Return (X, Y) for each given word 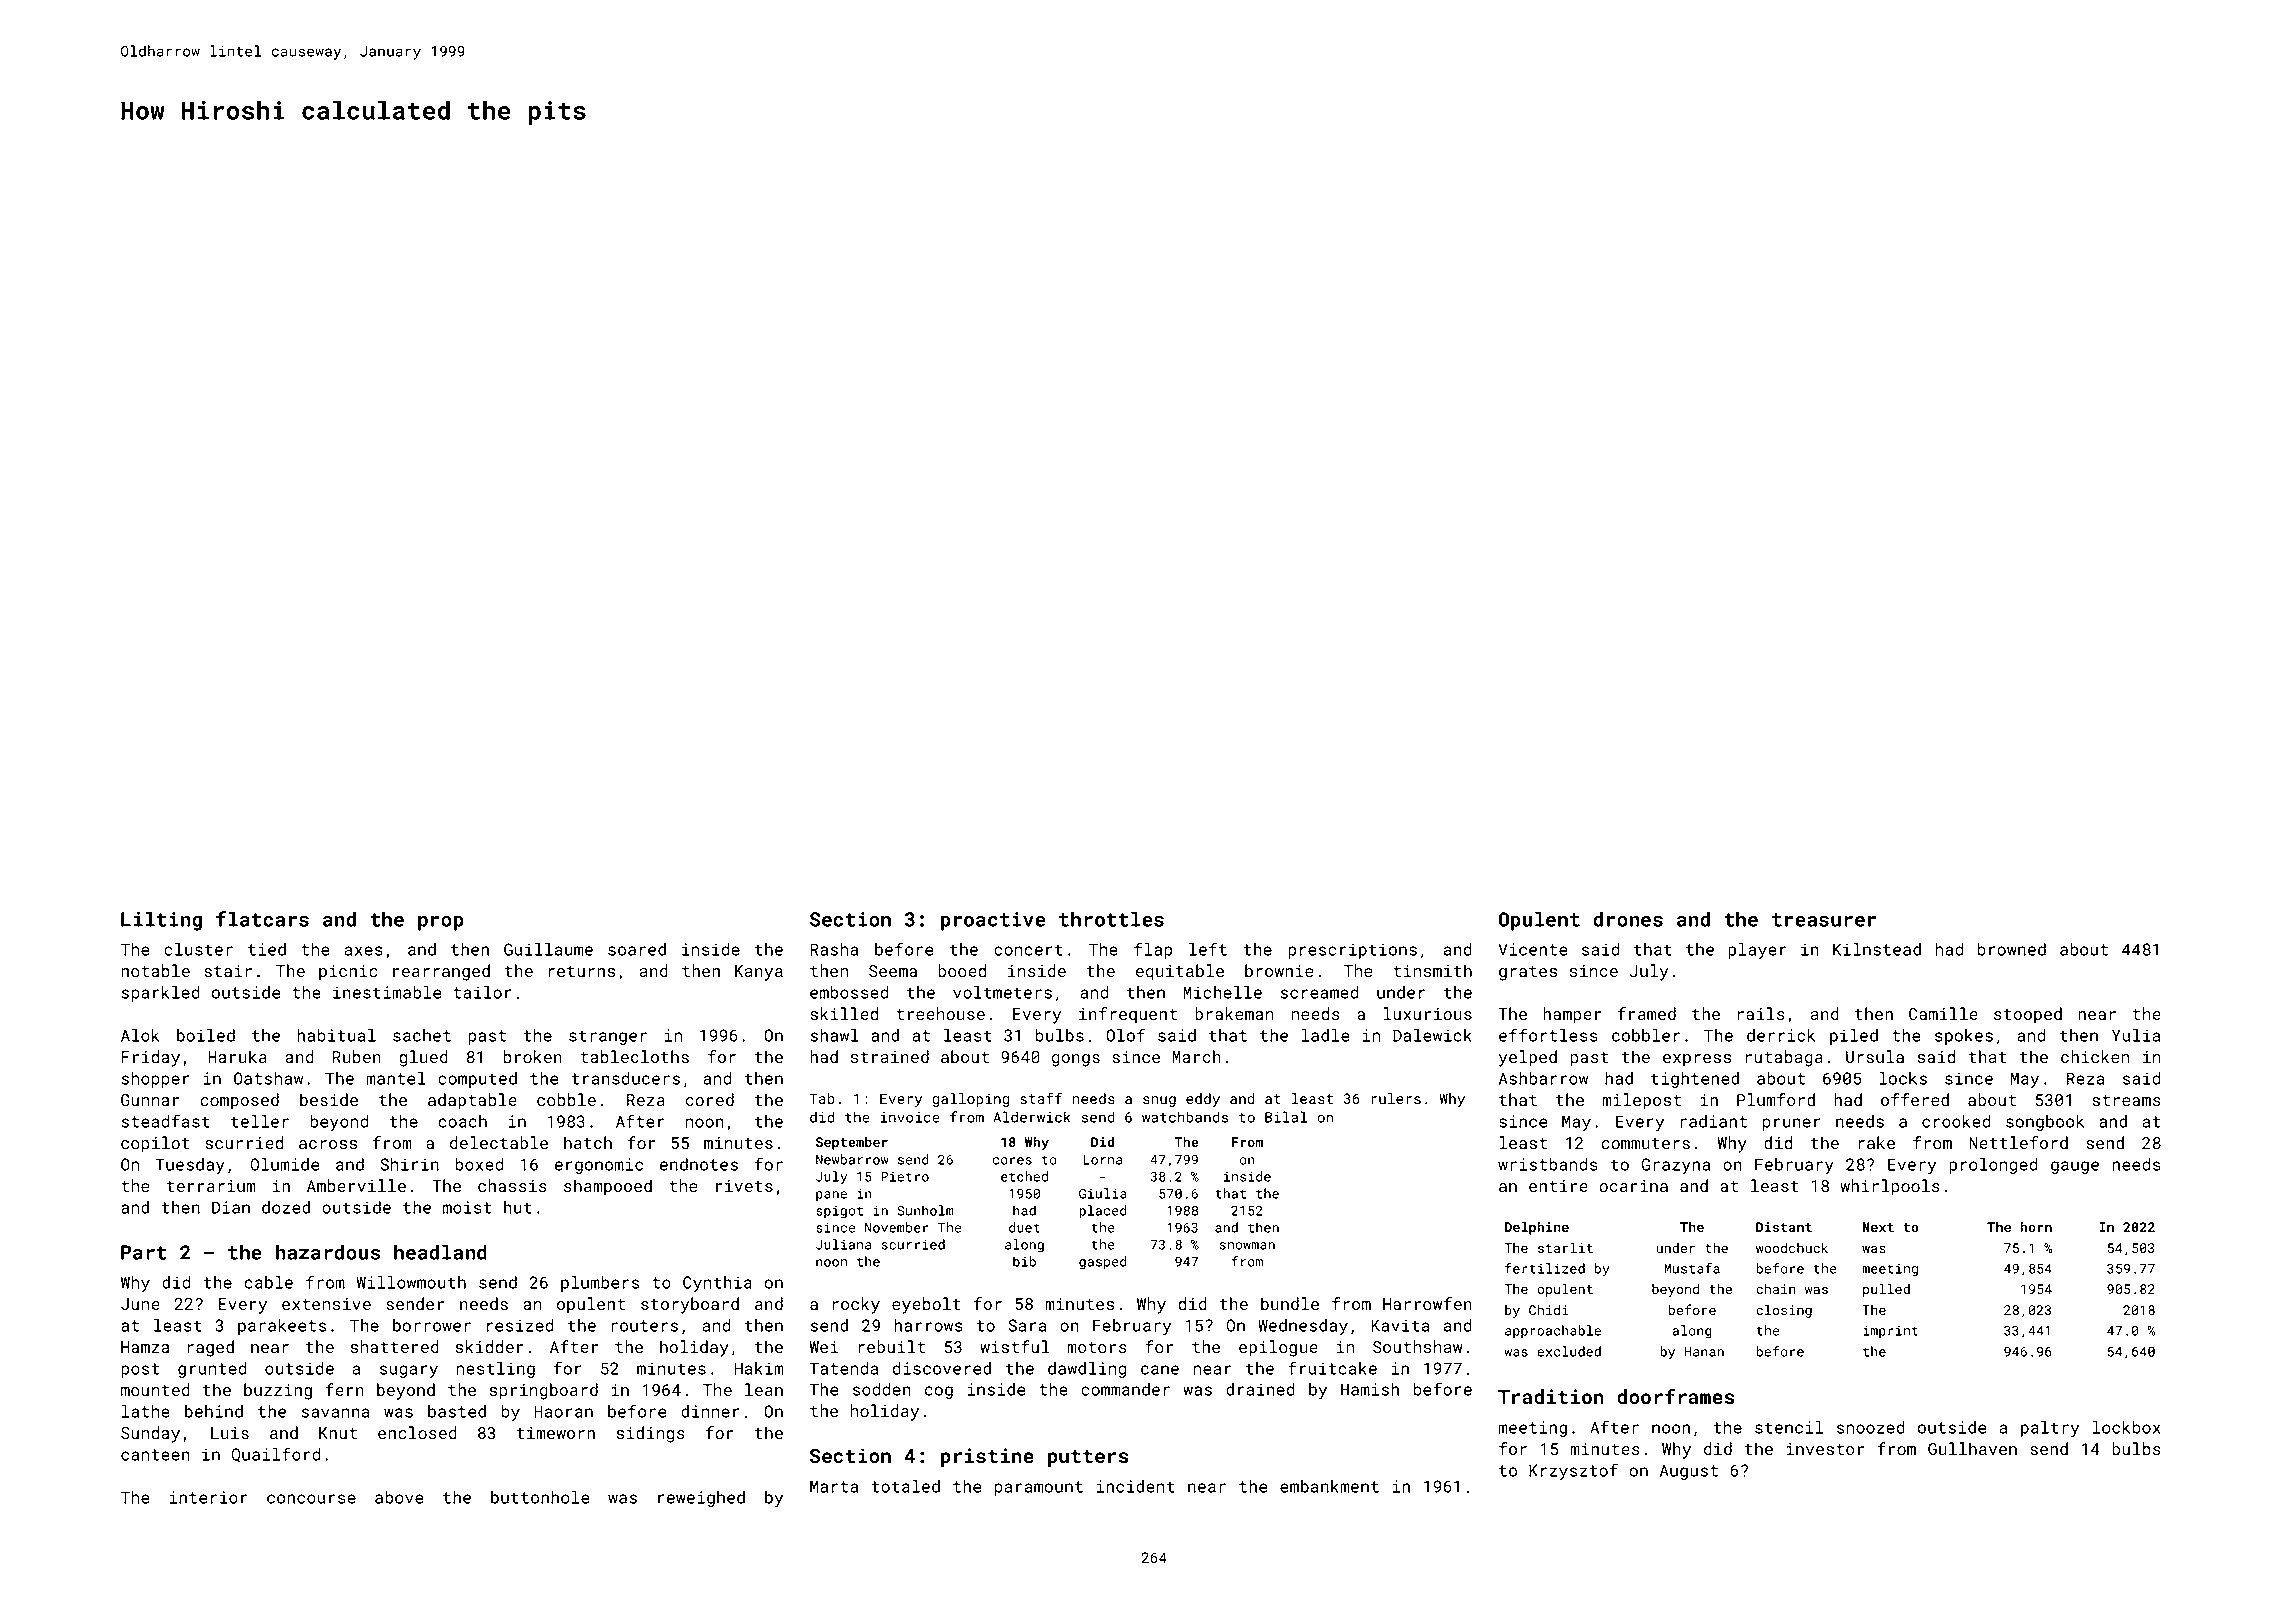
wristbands (1548, 1164)
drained (1260, 1389)
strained (890, 1056)
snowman (1247, 1246)
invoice (910, 1117)
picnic (348, 973)
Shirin (409, 1164)
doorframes (1675, 1396)
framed (1647, 1013)
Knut (338, 1433)
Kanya (759, 973)
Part (143, 1252)
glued (423, 1058)
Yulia (2136, 1035)
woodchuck (1792, 1248)
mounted (155, 1389)
